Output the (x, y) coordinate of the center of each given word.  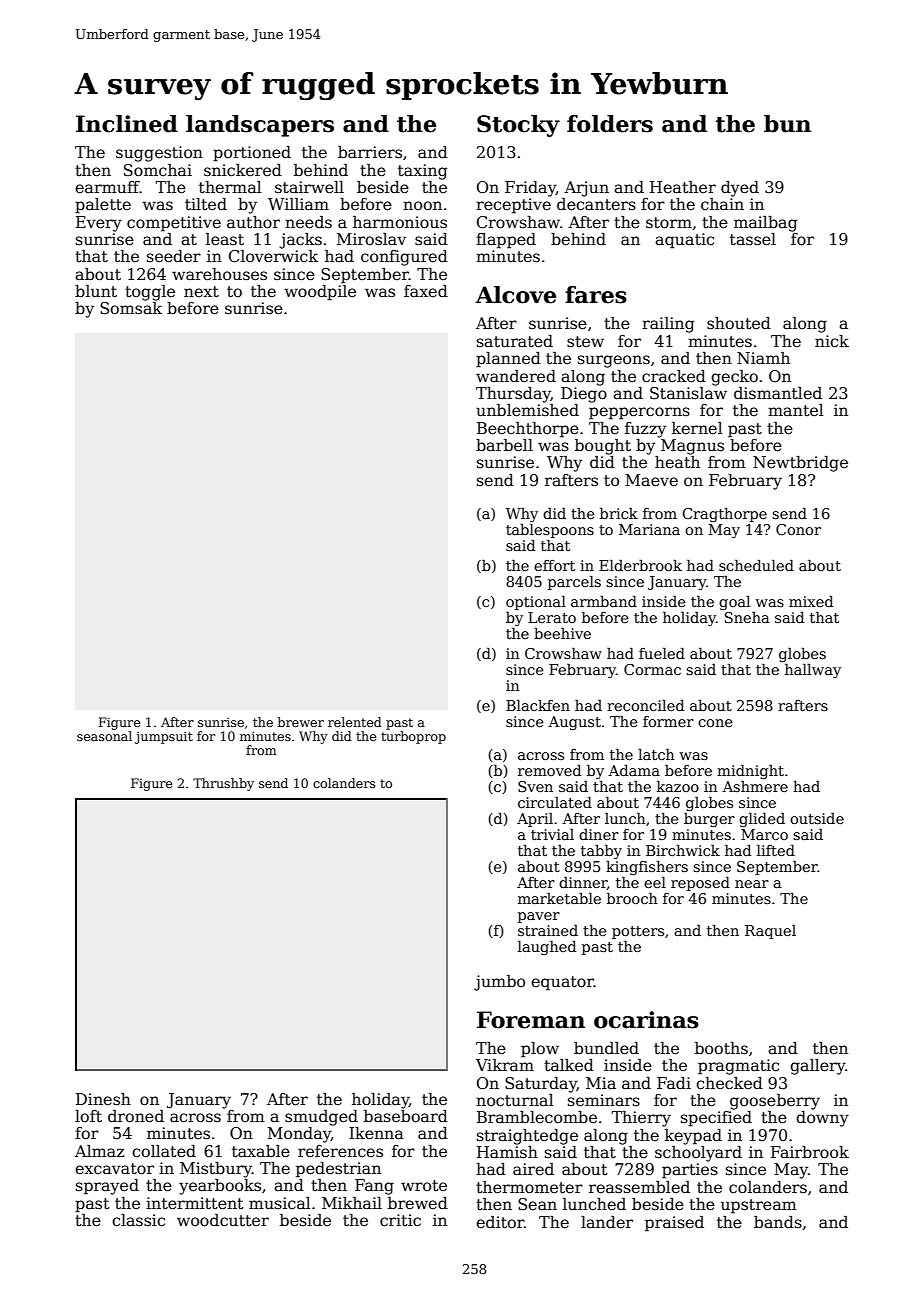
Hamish (507, 1152)
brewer (301, 722)
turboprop (413, 737)
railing (668, 325)
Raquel (770, 931)
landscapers (260, 126)
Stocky (518, 126)
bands (778, 1222)
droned (136, 1116)
